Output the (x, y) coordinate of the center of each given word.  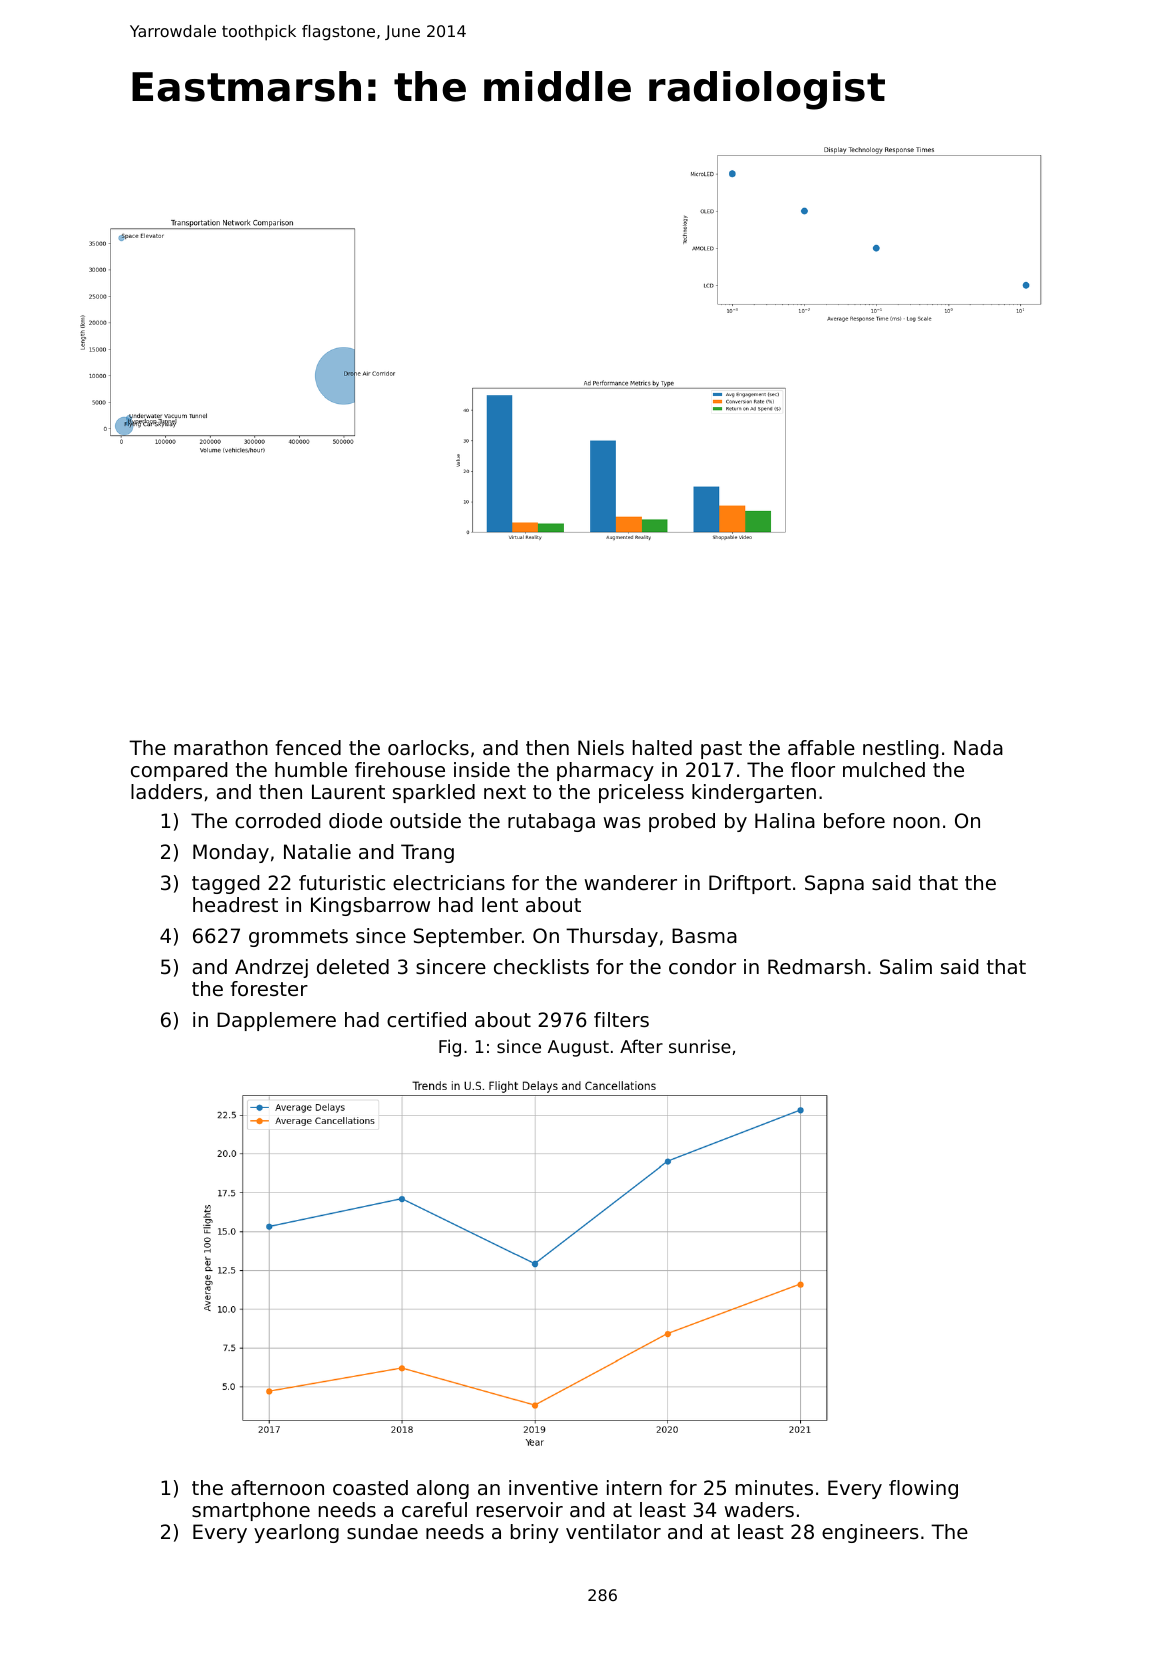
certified (426, 1019)
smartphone (251, 1511)
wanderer (630, 883)
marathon (221, 748)
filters (621, 1020)
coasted (370, 1488)
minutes (774, 1488)
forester (269, 989)
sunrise (700, 1046)
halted (662, 748)
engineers (870, 1533)
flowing (923, 1489)
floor (813, 770)
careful (434, 1510)
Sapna (834, 884)
